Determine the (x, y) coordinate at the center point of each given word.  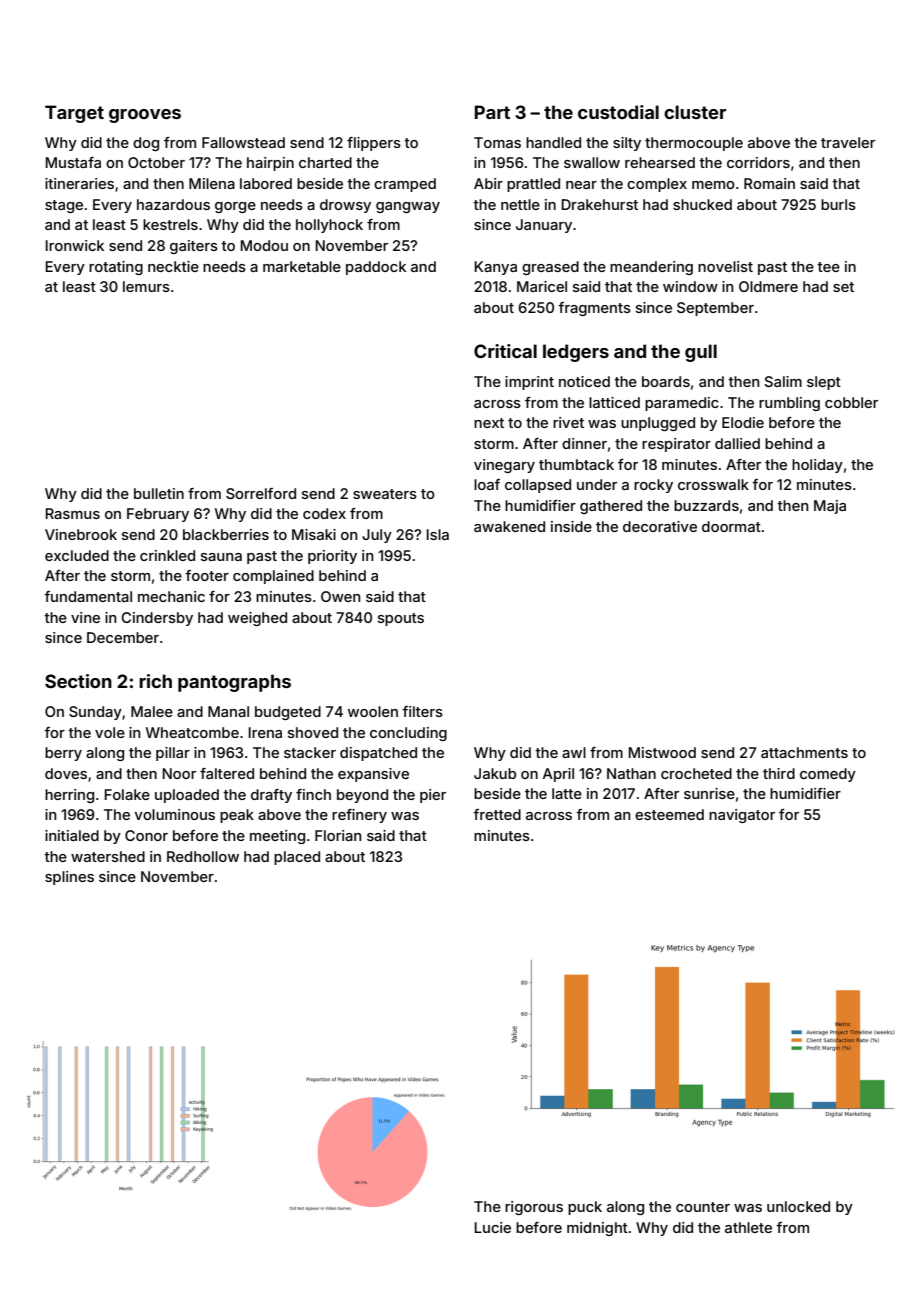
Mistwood (662, 752)
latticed (614, 402)
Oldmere (768, 286)
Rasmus (73, 513)
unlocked (798, 1206)
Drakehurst (600, 204)
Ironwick (75, 245)
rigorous (534, 1208)
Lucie (493, 1227)
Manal (228, 711)
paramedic (682, 404)
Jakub (495, 773)
